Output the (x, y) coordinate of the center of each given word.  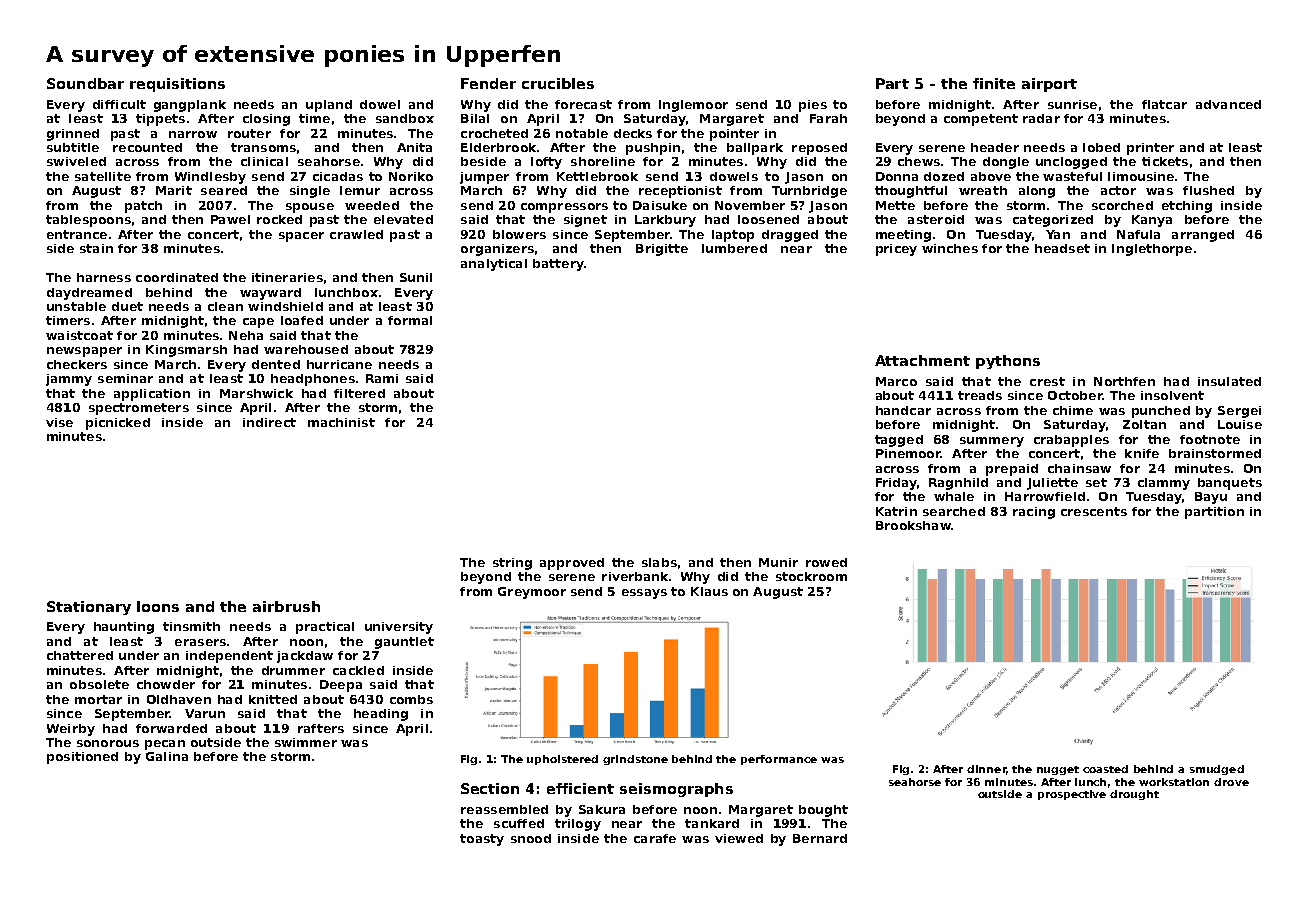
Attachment (922, 360)
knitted (273, 699)
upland (329, 106)
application (152, 395)
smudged (1217, 770)
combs (411, 699)
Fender (488, 83)
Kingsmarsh (186, 351)
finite (994, 83)
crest (1047, 381)
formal (410, 320)
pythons (1008, 362)
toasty (482, 840)
